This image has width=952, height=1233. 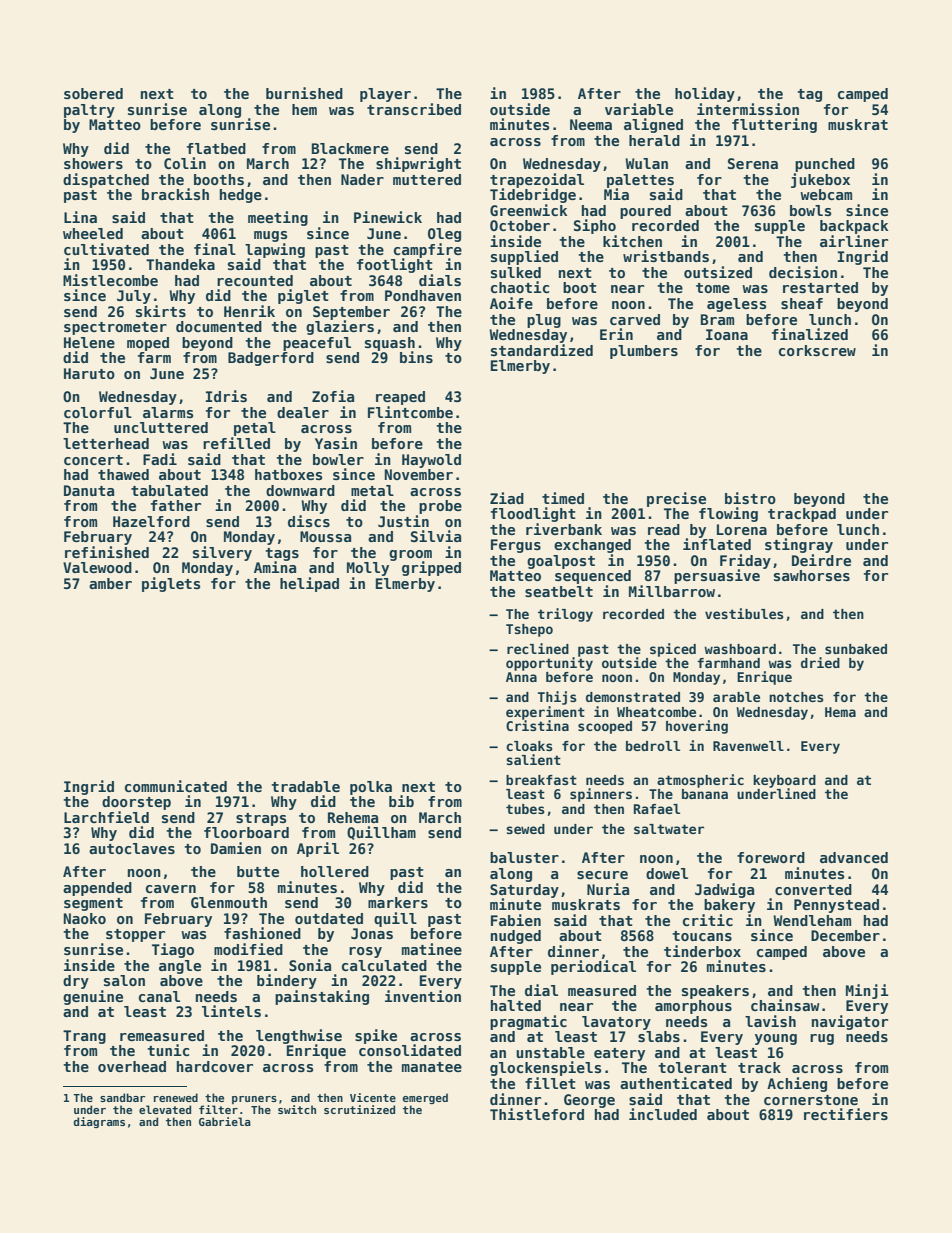 I want to click on amber, so click(x=110, y=583).
